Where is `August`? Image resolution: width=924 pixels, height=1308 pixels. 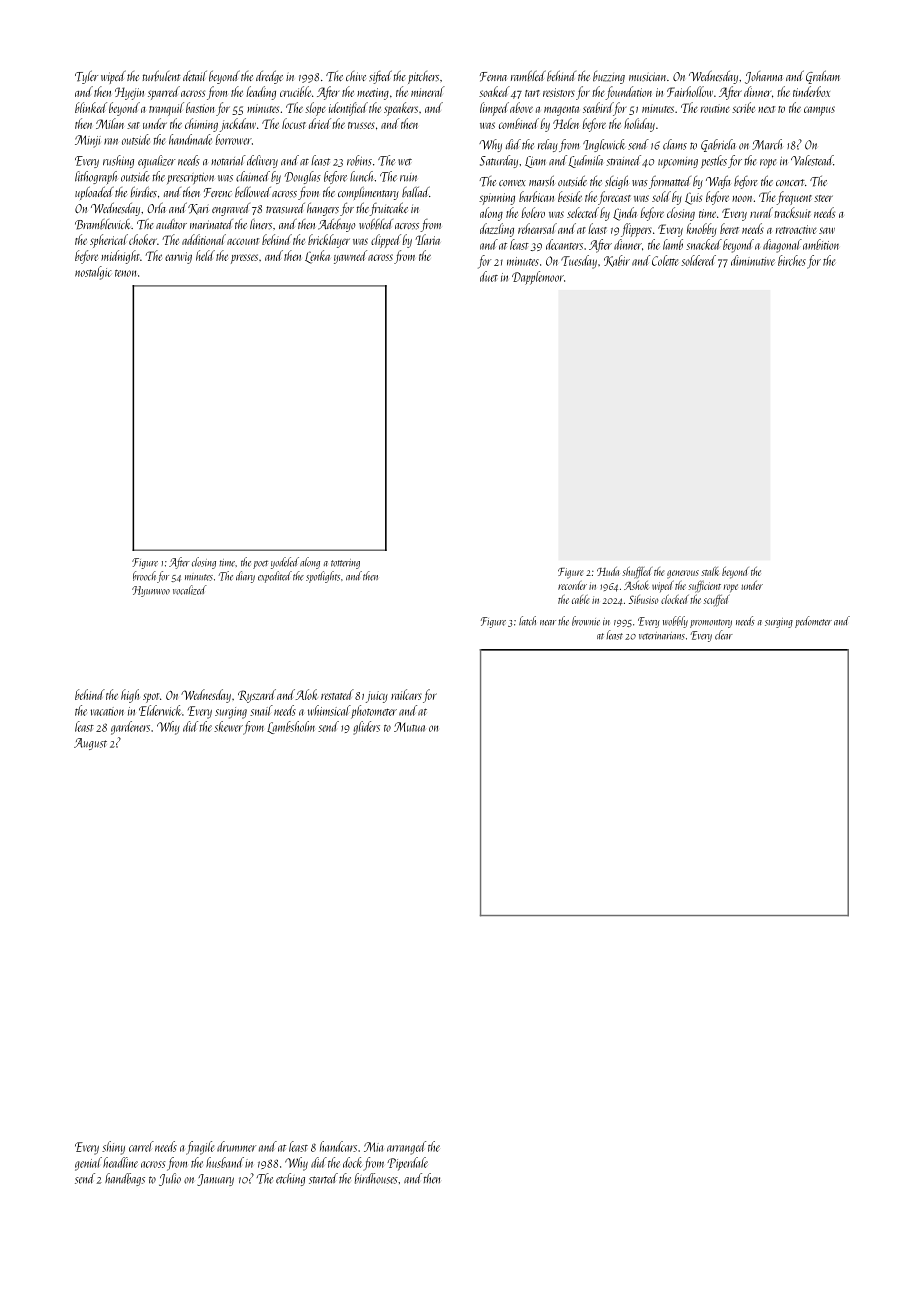 August is located at coordinates (90, 744).
